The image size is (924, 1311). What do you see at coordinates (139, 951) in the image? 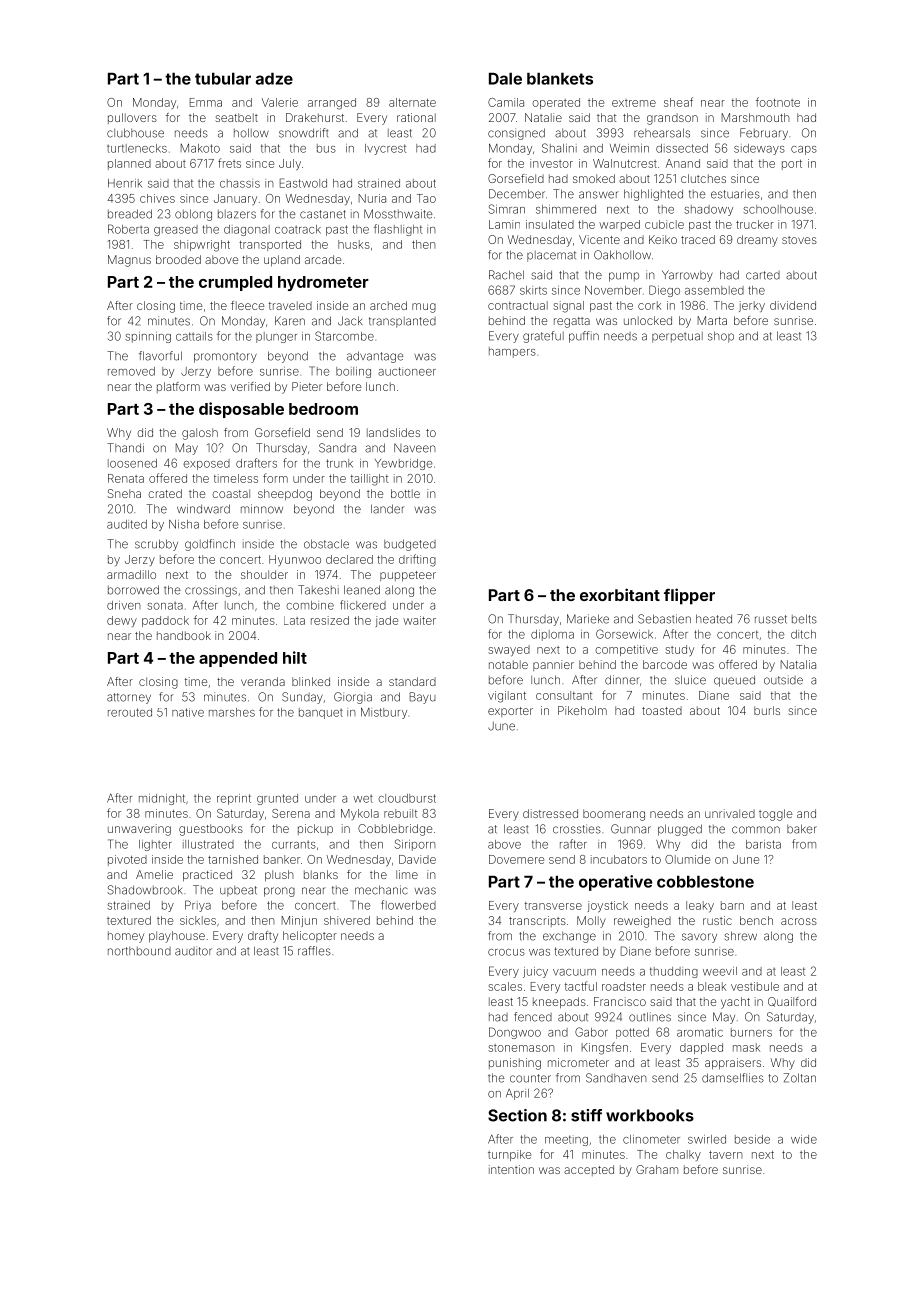
I see `northbound` at bounding box center [139, 951].
